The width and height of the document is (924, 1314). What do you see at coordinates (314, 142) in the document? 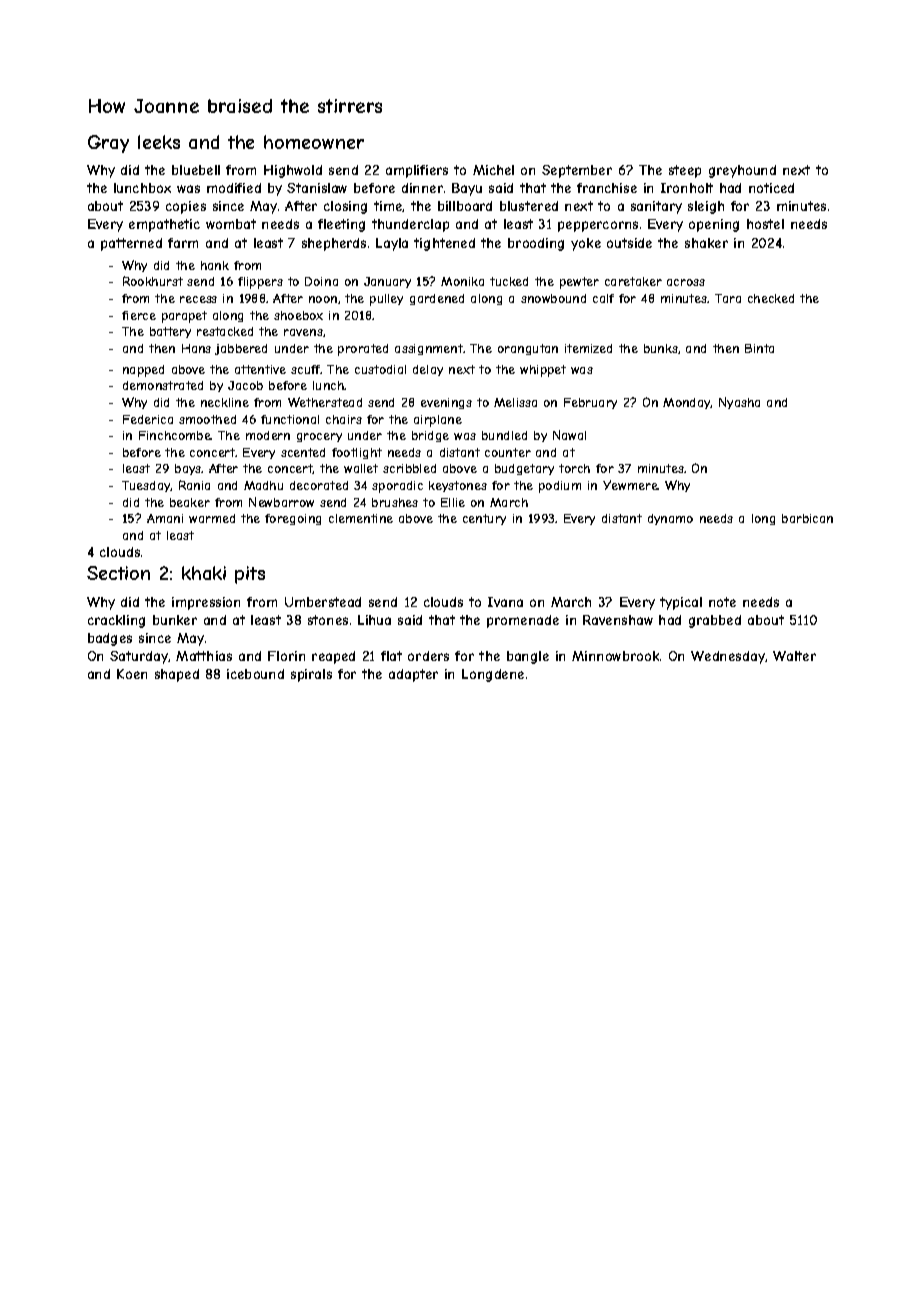
I see `homeowner` at bounding box center [314, 142].
